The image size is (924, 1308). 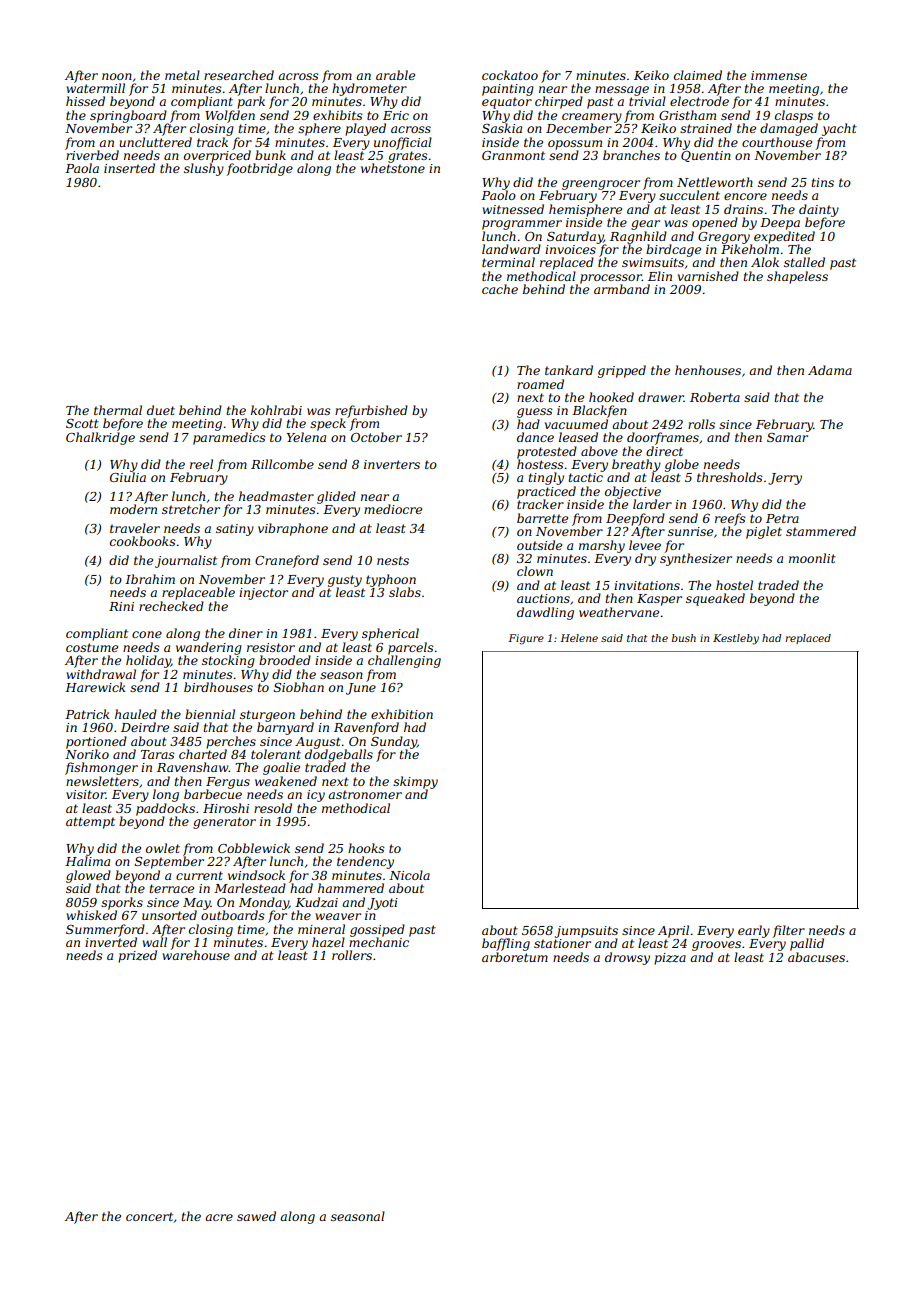 I want to click on claimed, so click(x=698, y=75).
